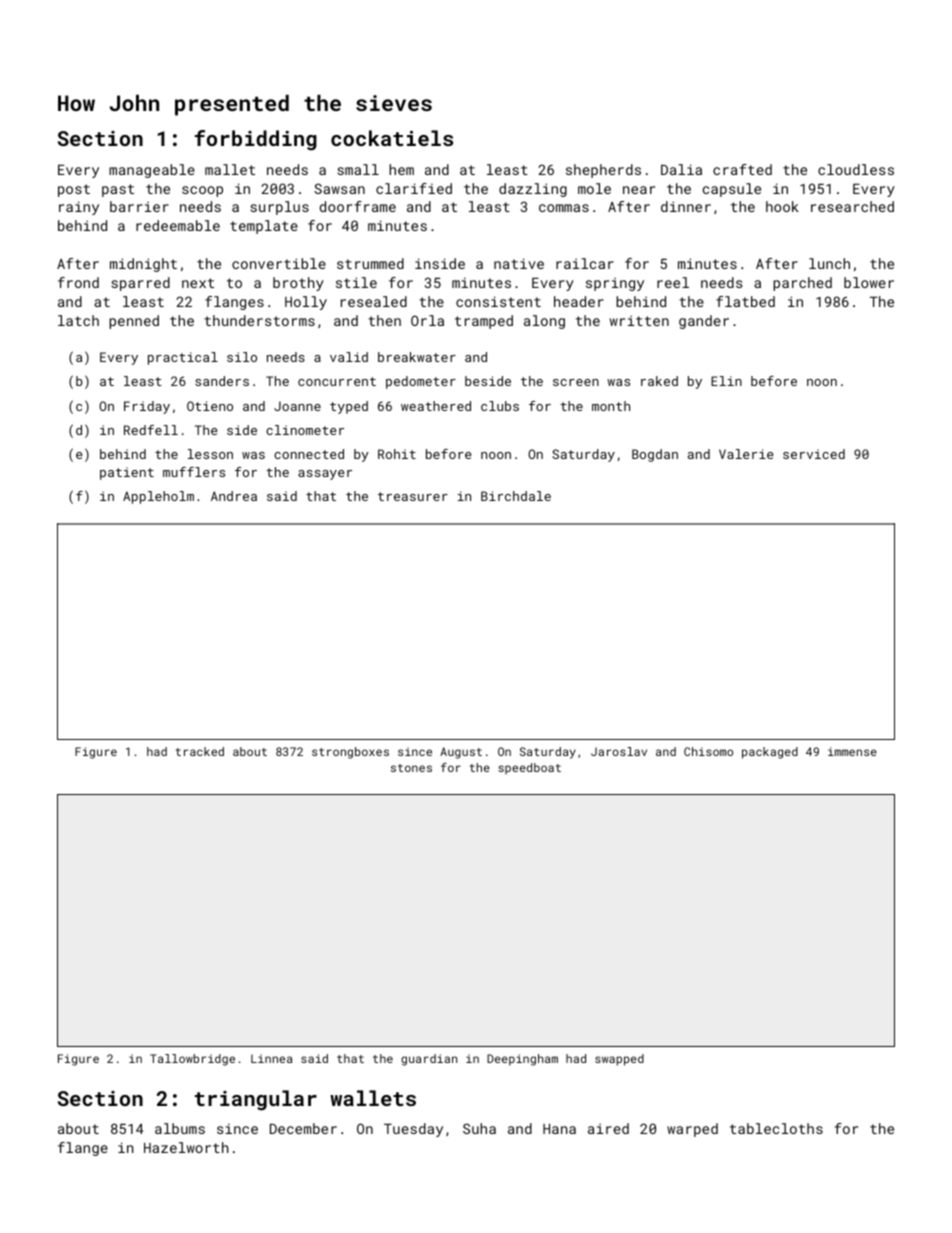 The image size is (952, 1233). What do you see at coordinates (708, 751) in the screenshot?
I see `Chisomo` at bounding box center [708, 751].
